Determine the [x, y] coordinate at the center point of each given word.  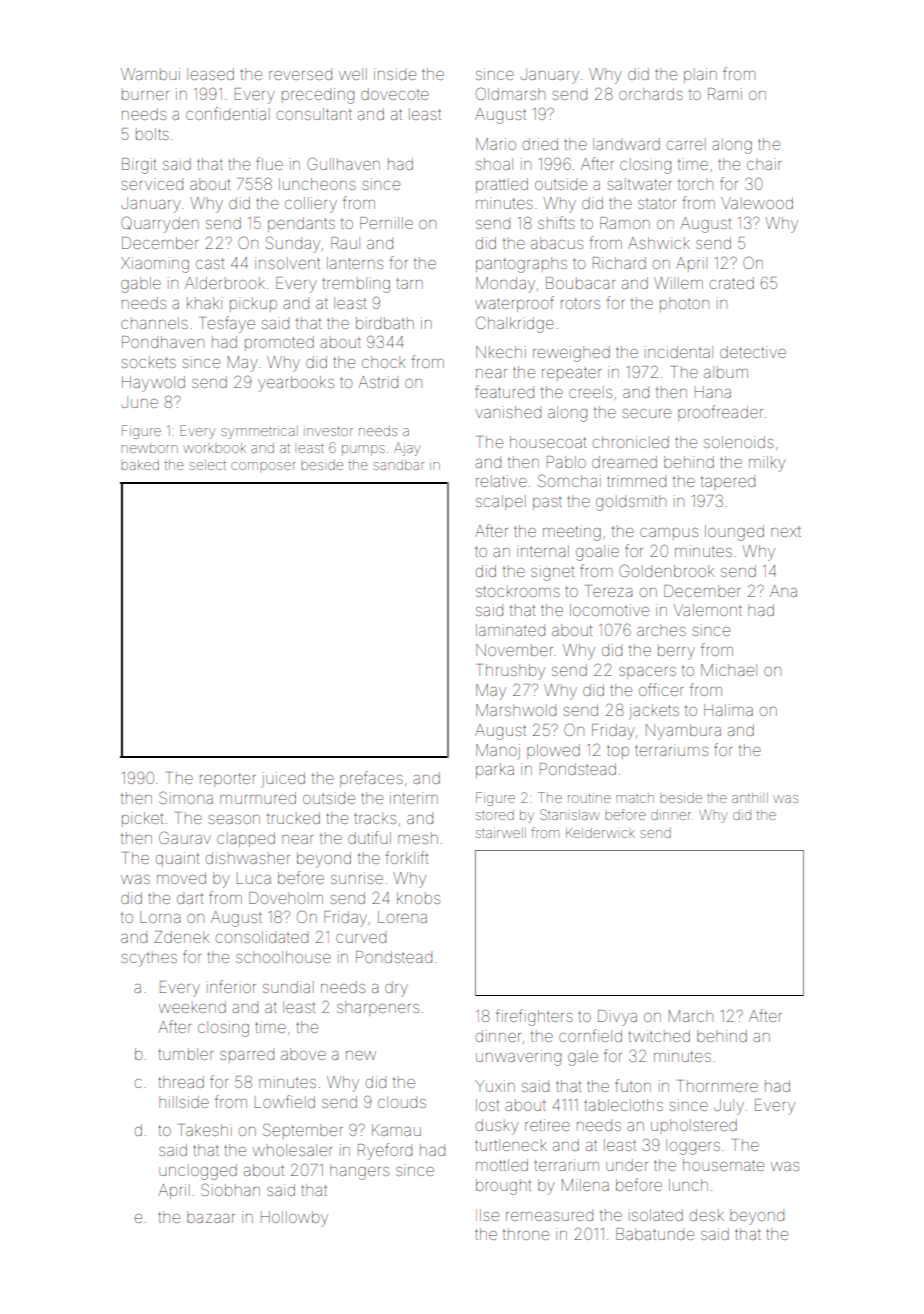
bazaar [211, 1217]
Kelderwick [600, 833]
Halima [728, 710]
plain [700, 75]
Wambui [150, 74]
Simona [186, 797]
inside [395, 74]
